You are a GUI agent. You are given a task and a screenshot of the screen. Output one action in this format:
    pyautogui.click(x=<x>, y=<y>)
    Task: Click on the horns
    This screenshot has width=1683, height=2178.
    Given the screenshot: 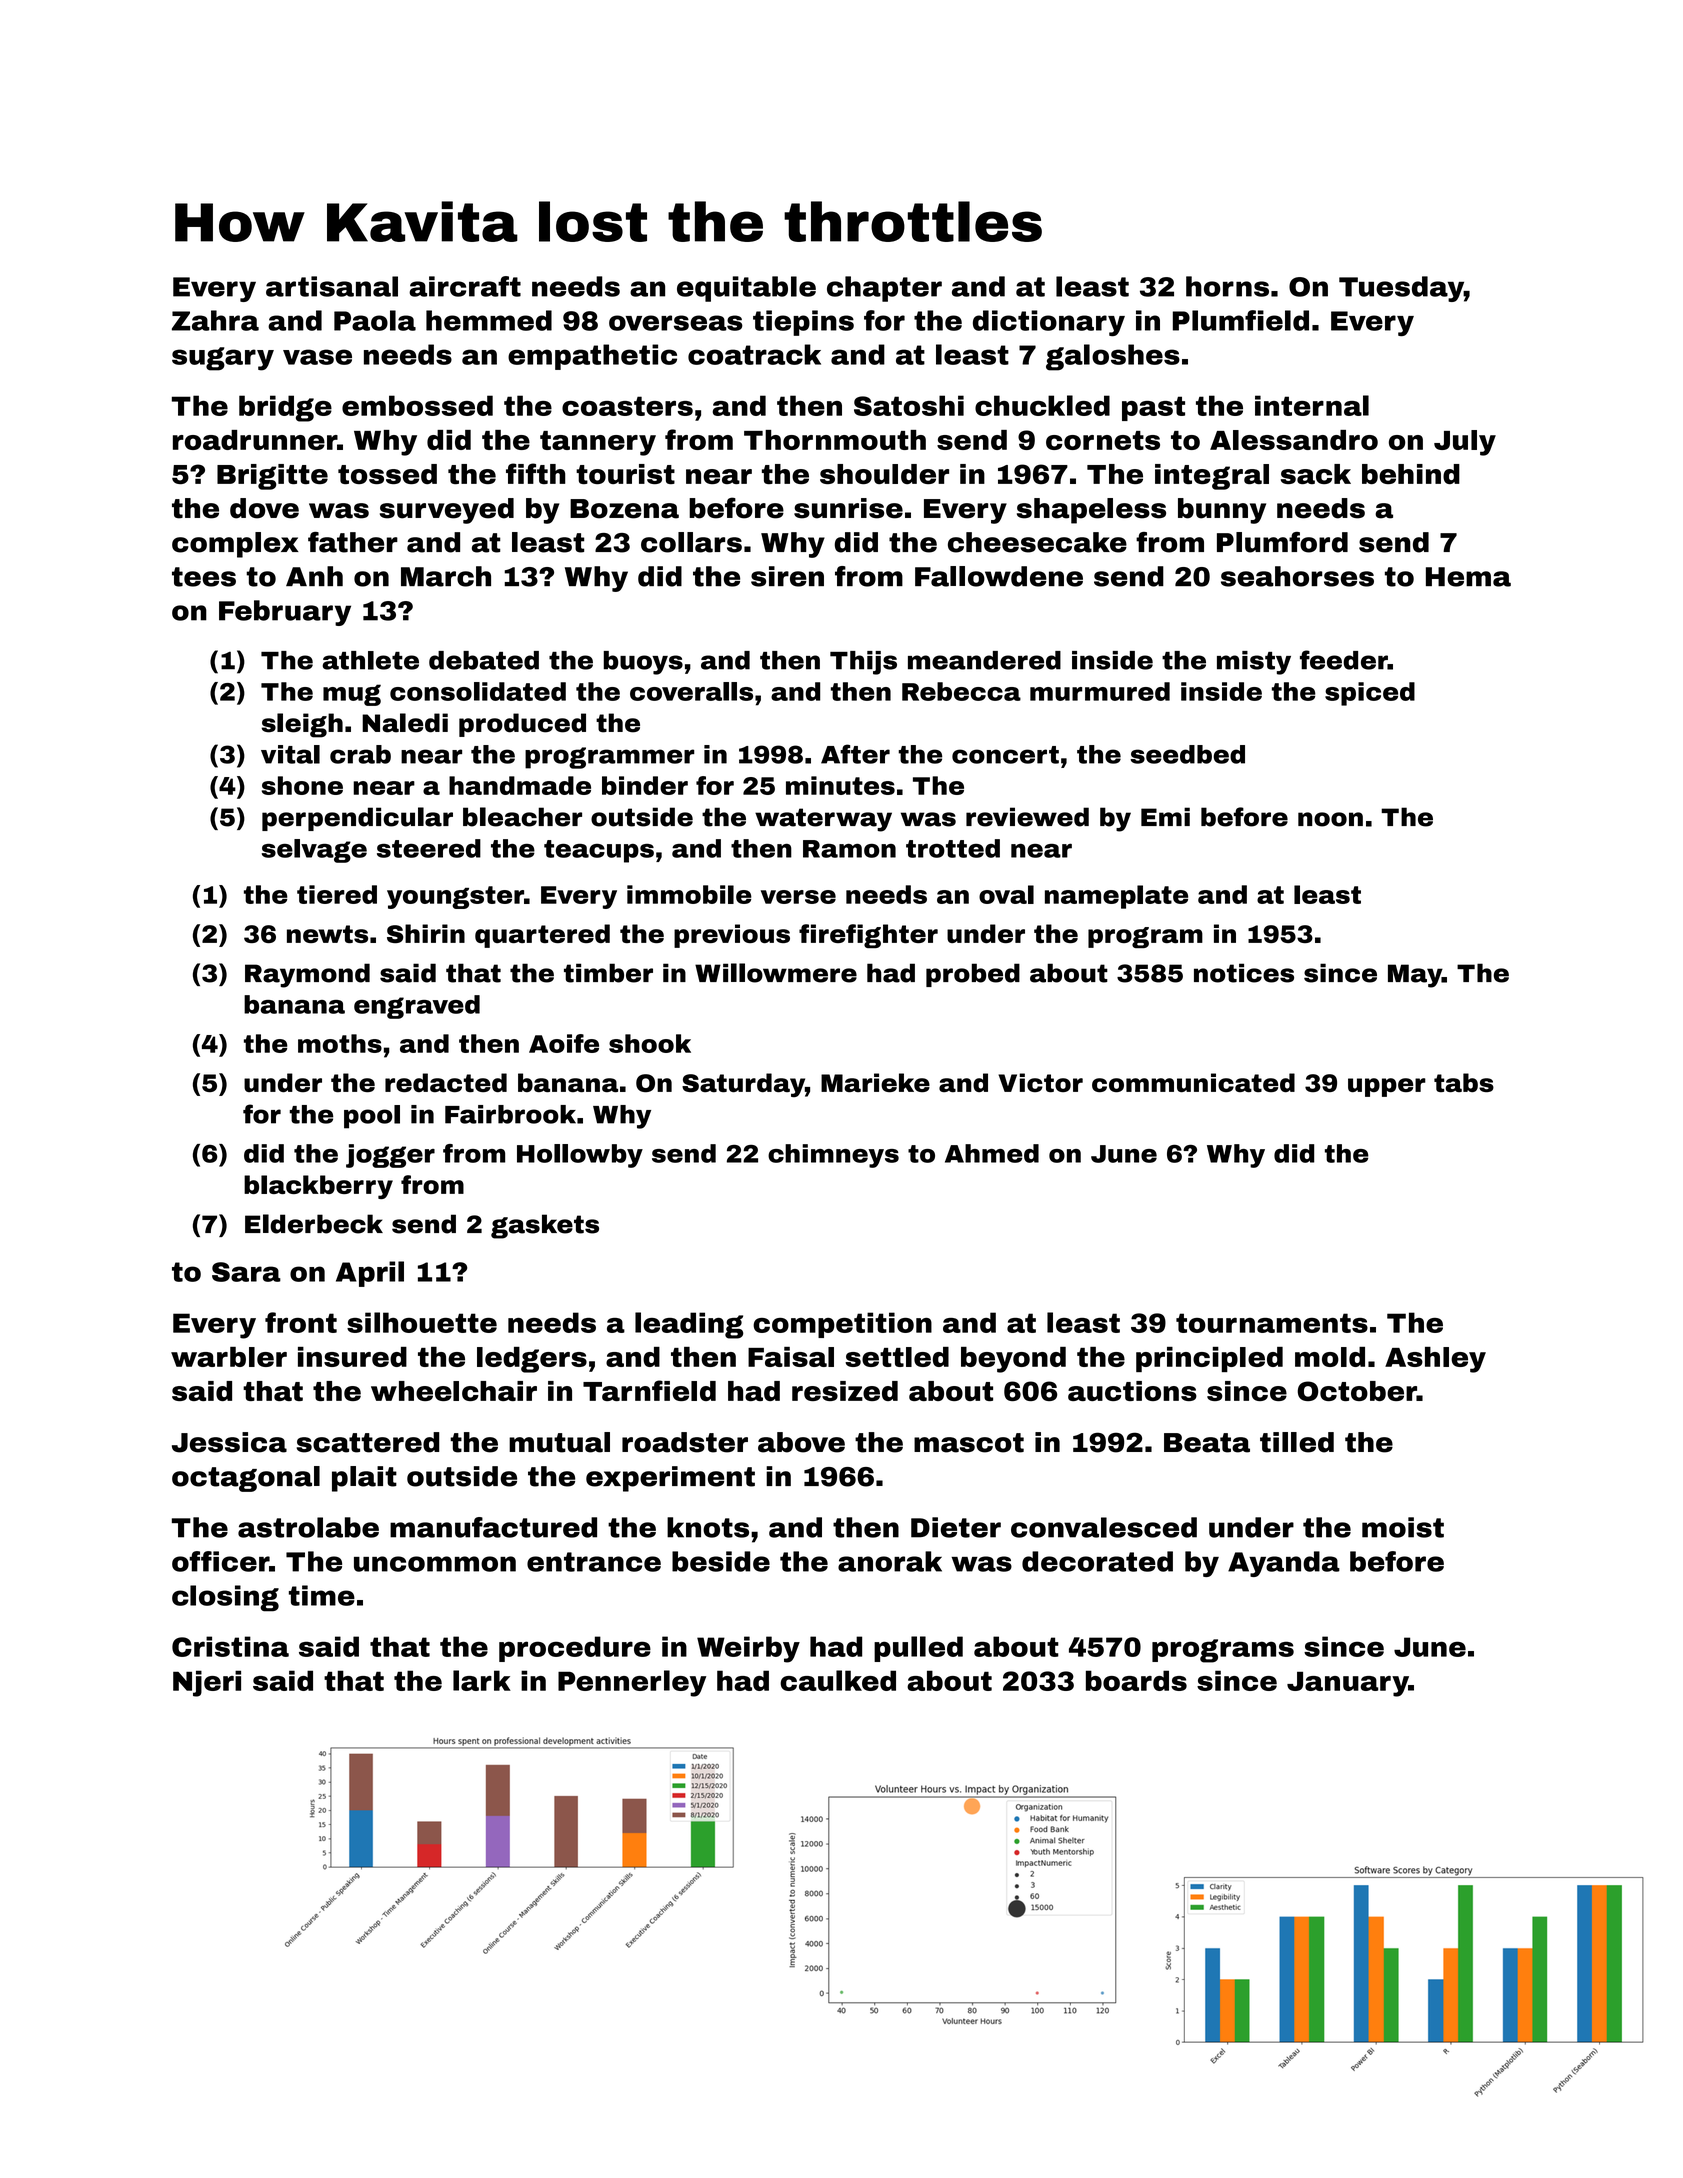 What is the action you would take?
    pyautogui.click(x=1227, y=286)
